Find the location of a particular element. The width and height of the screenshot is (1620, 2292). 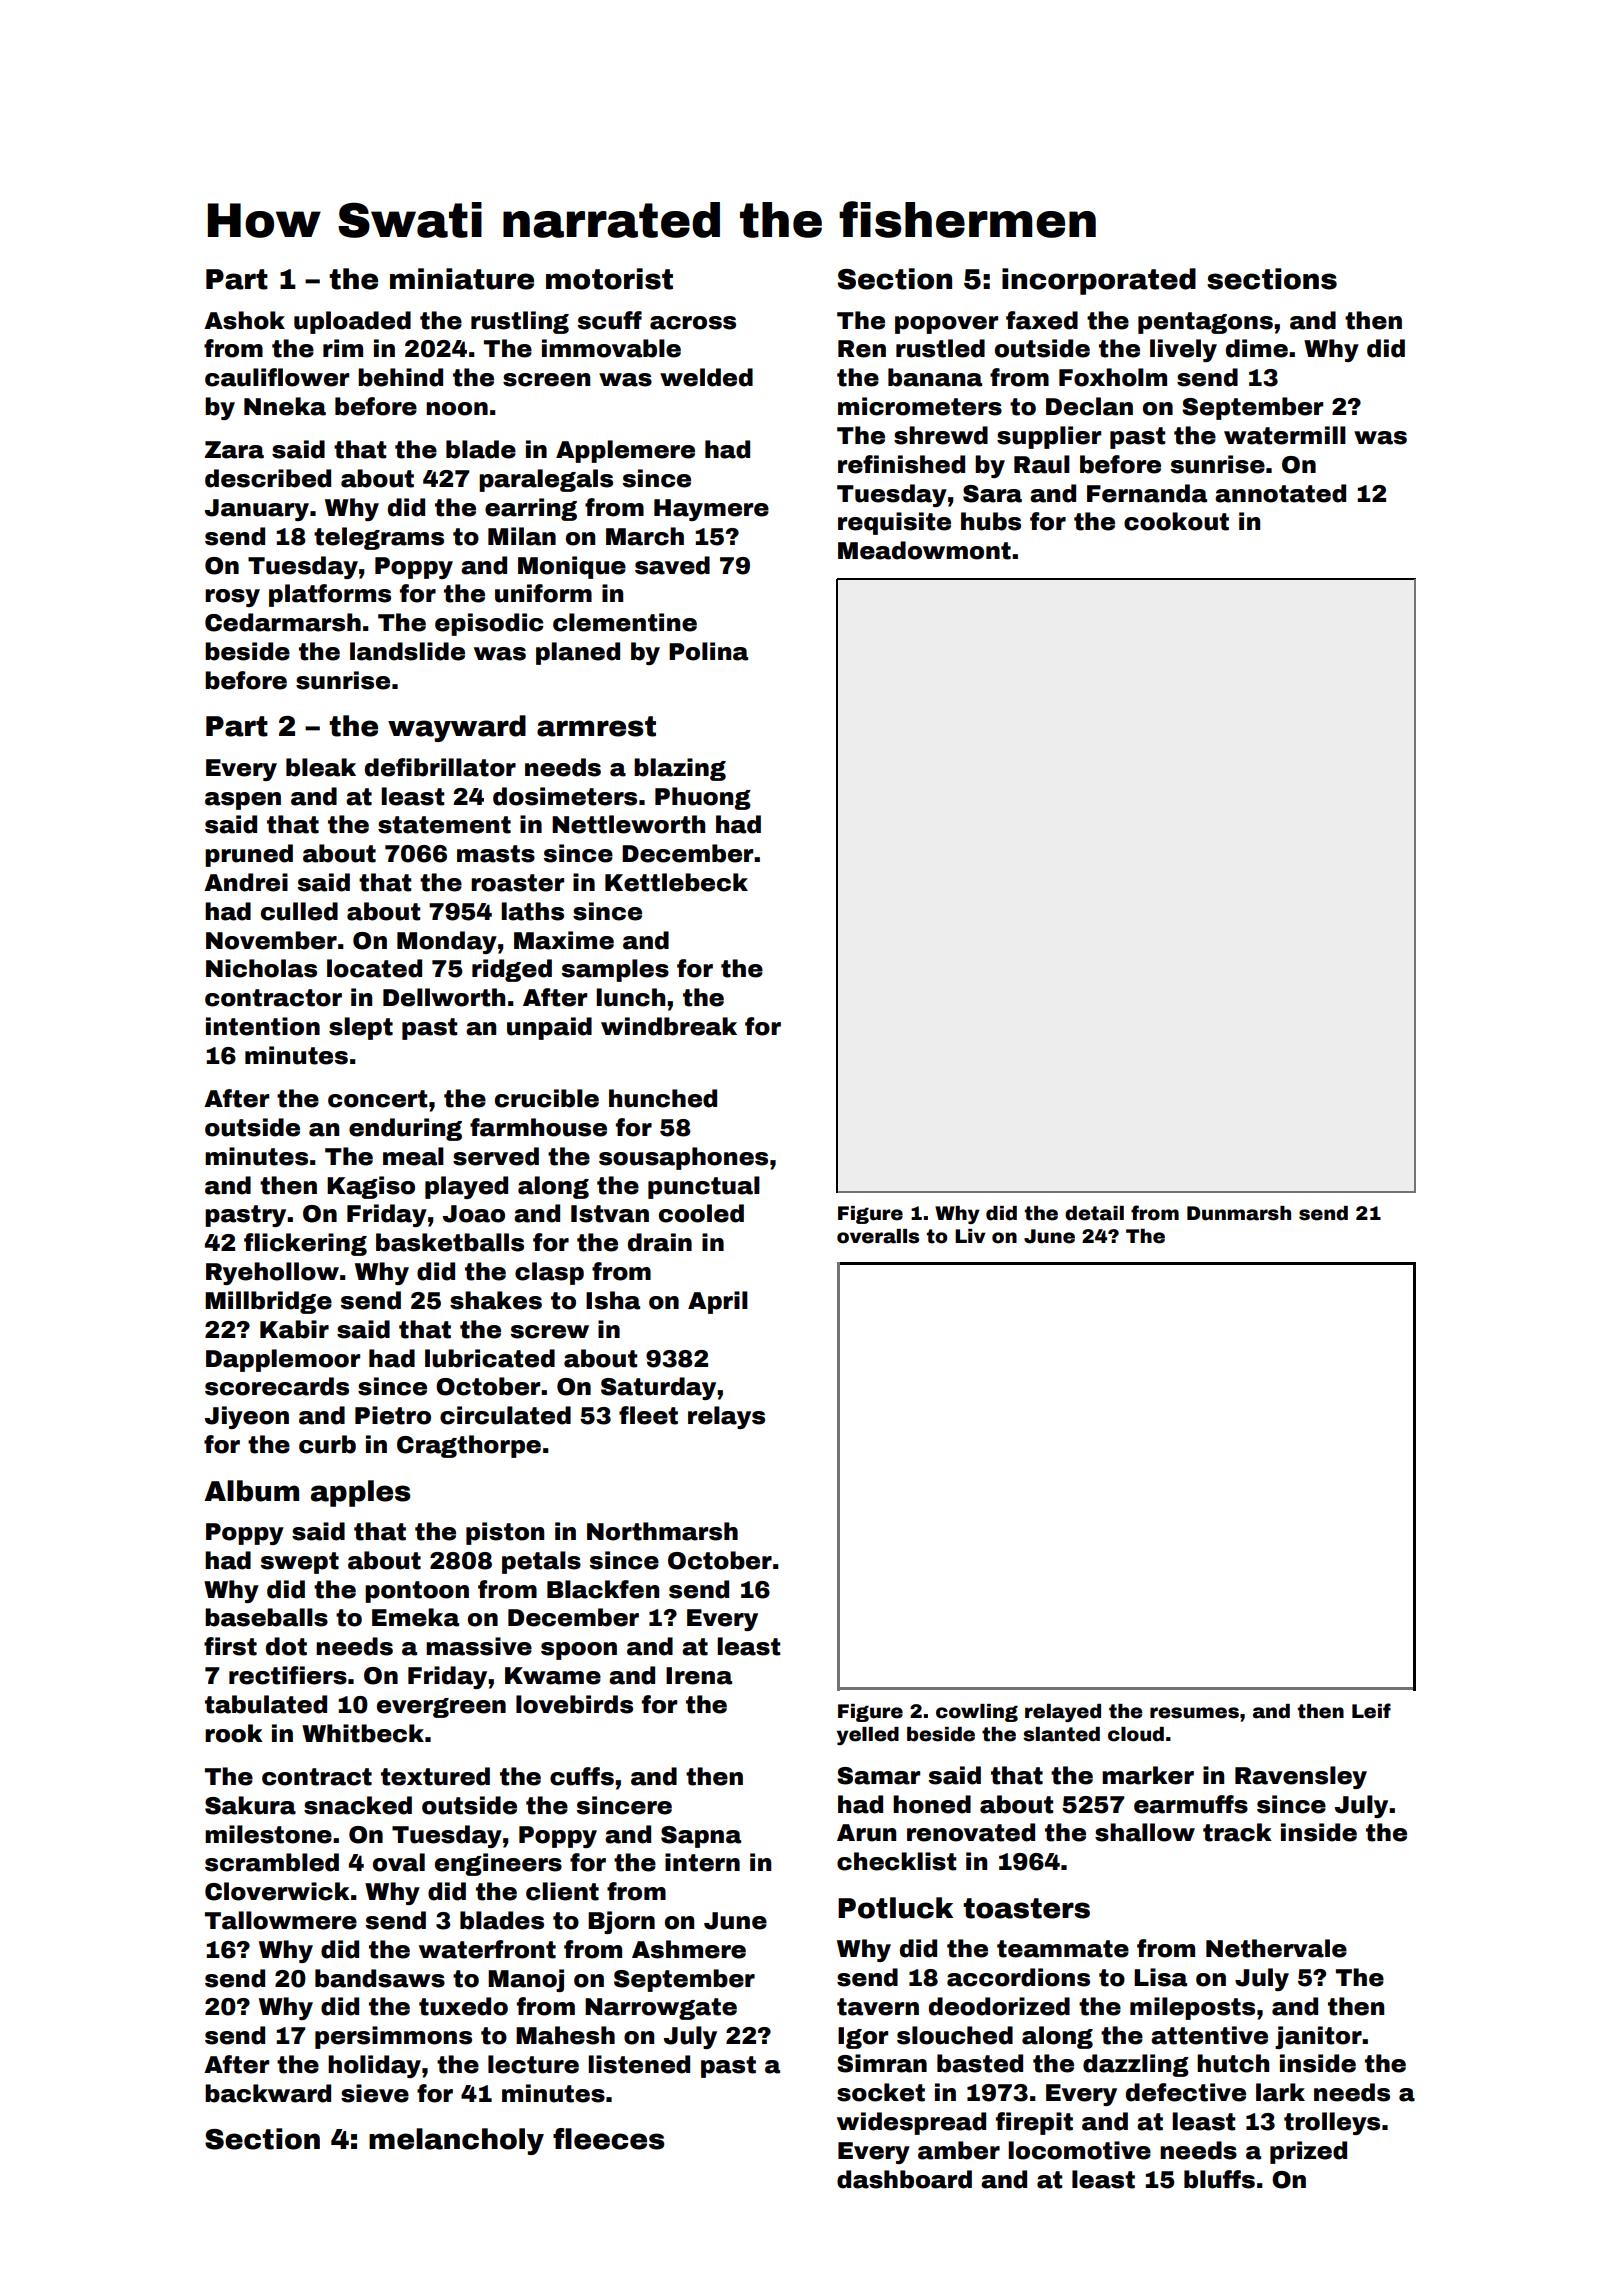

Arun is located at coordinates (866, 1833).
